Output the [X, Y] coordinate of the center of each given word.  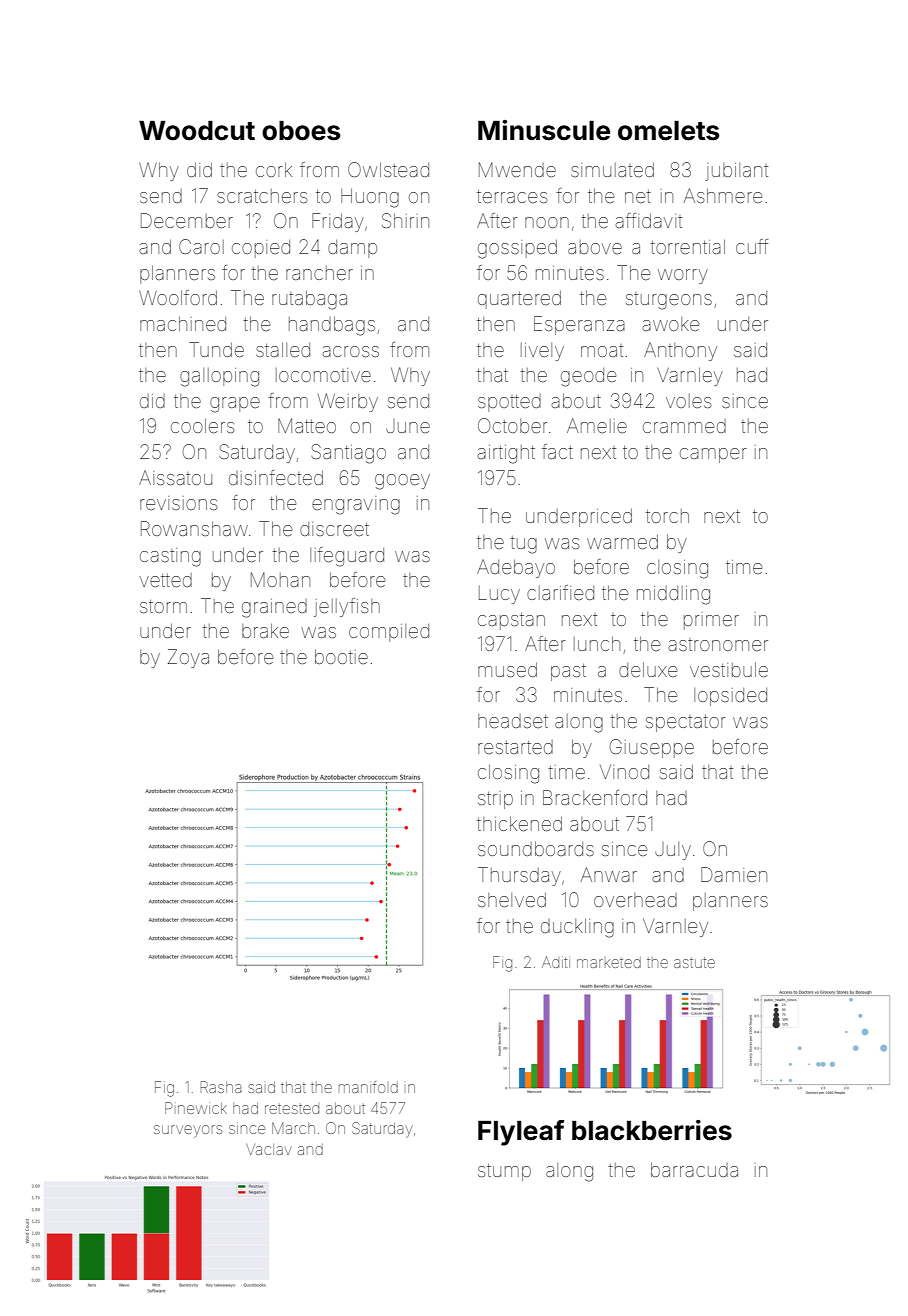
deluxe [648, 669]
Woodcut [197, 130]
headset [513, 721]
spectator [686, 723]
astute [694, 962]
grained [274, 608]
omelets [668, 130]
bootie [341, 656]
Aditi [556, 962]
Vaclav [268, 1149]
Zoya [188, 658]
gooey [402, 482]
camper [713, 455]
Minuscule [544, 130]
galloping [219, 377]
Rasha [221, 1087]
